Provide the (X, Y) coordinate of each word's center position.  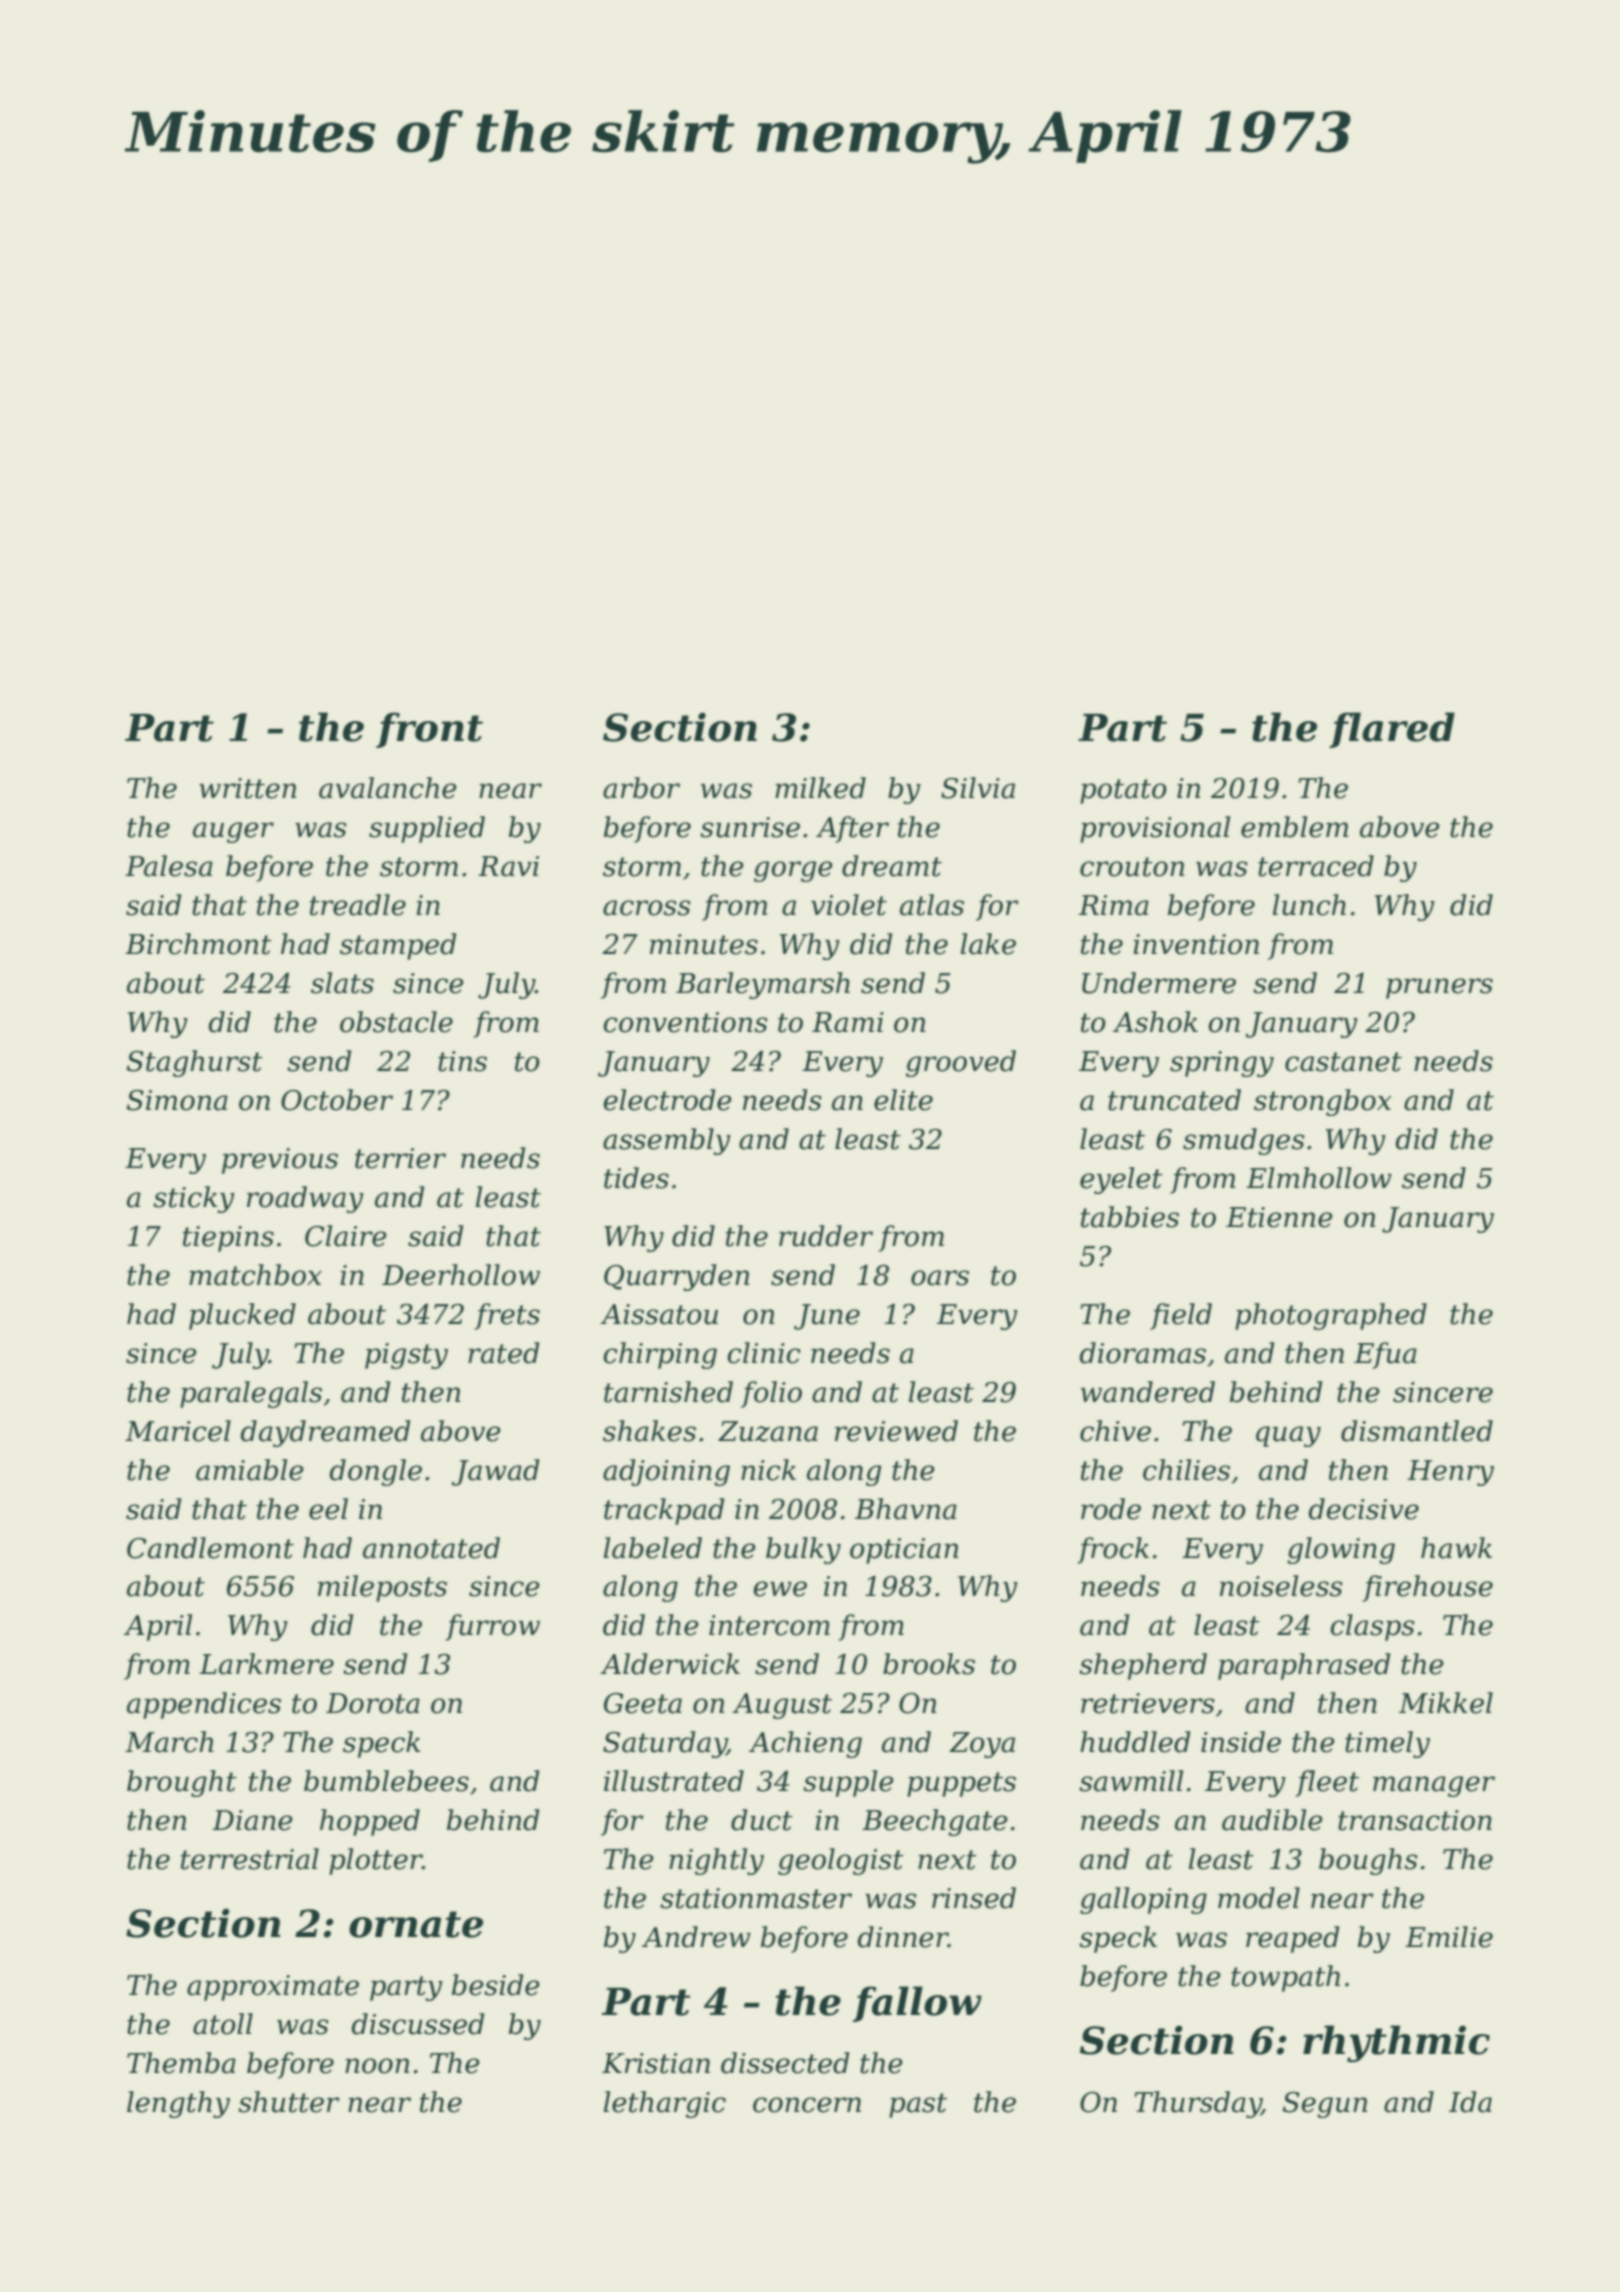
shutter (289, 2102)
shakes (649, 1431)
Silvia (978, 788)
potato (1123, 791)
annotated (431, 1548)
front (429, 730)
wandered (1148, 1392)
